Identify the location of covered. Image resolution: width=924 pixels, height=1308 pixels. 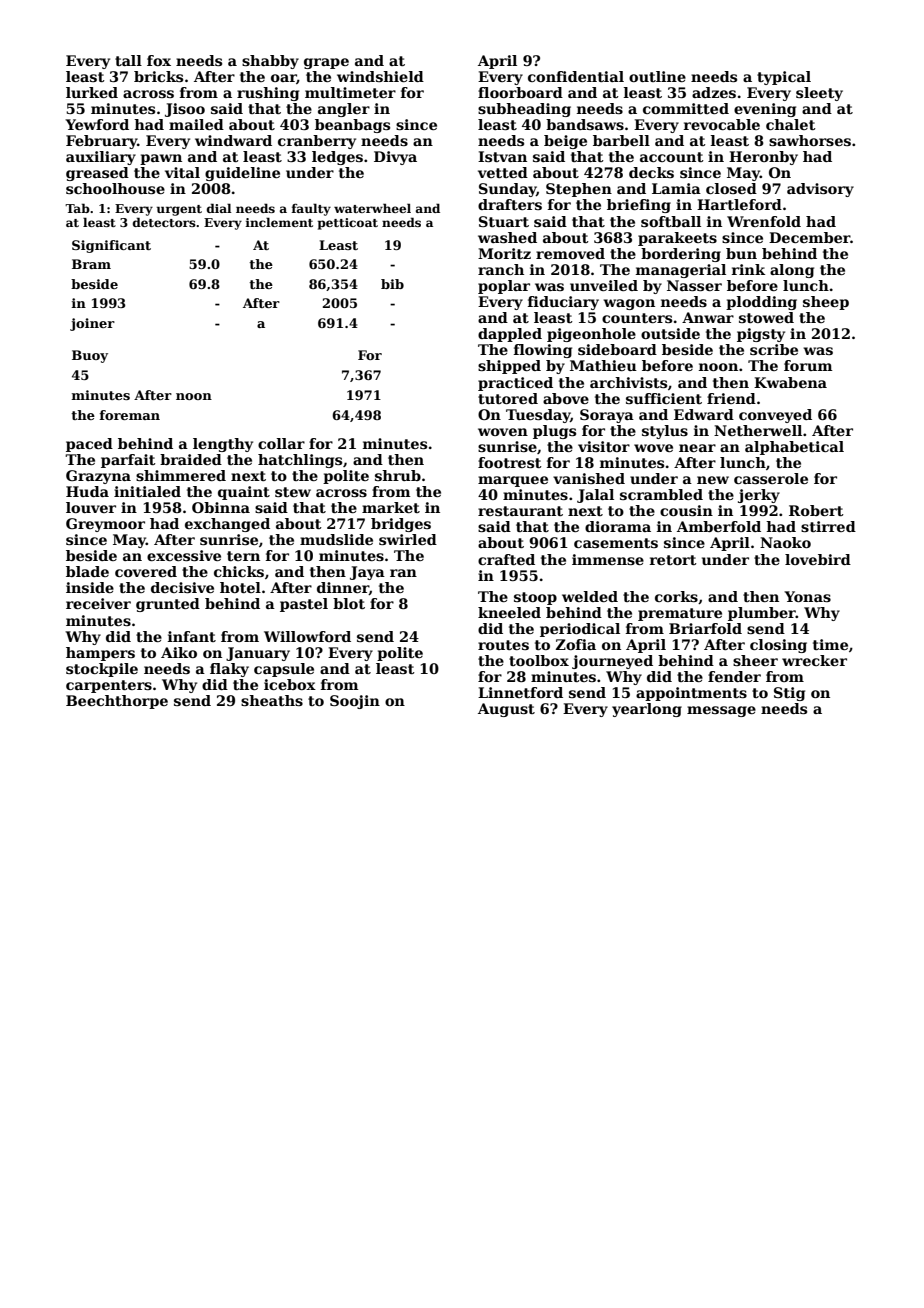
(146, 571).
